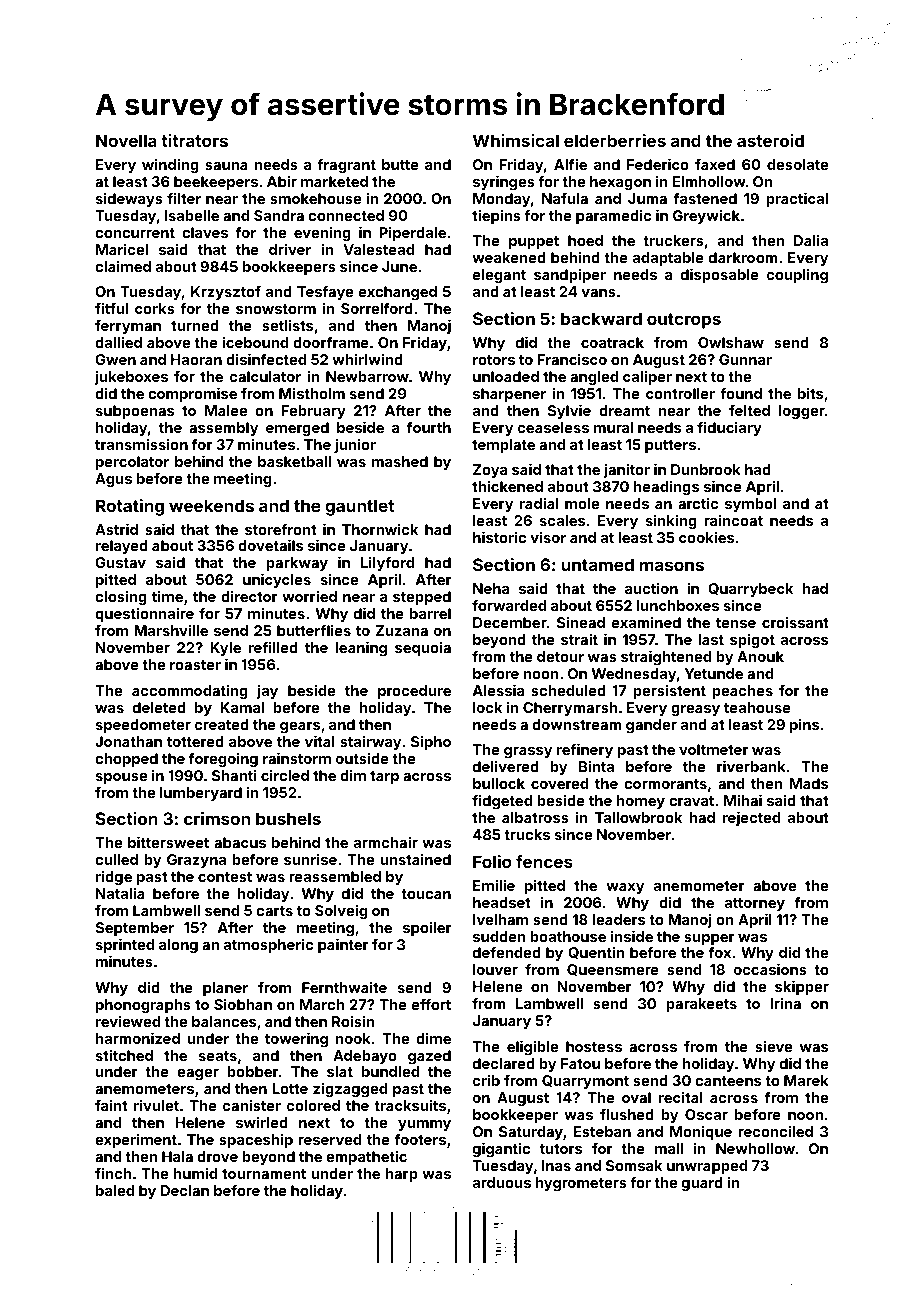  Describe the element at coordinates (194, 140) in the screenshot. I see `titrators` at that location.
